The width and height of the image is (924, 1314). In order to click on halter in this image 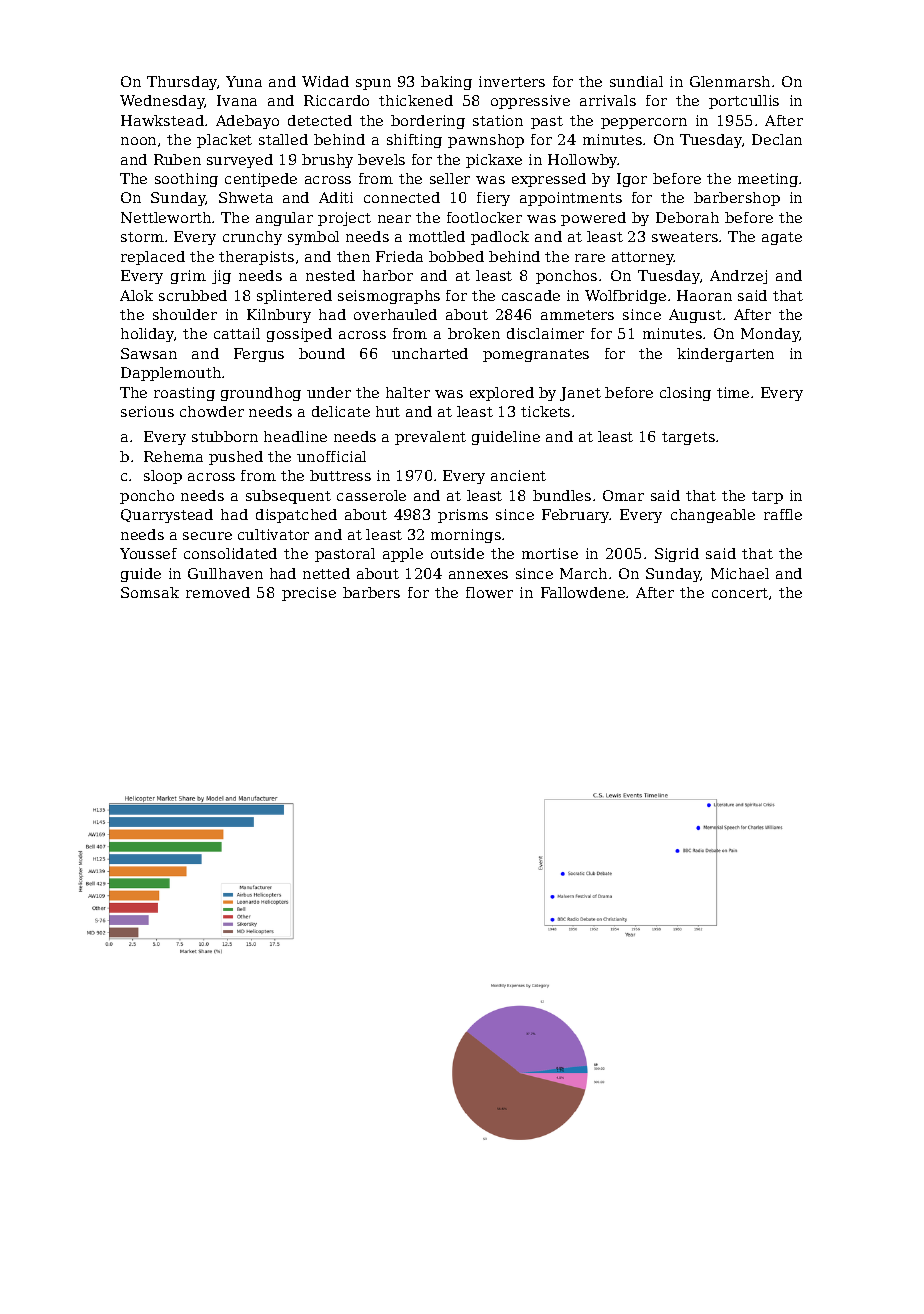, I will do `click(408, 392)`.
